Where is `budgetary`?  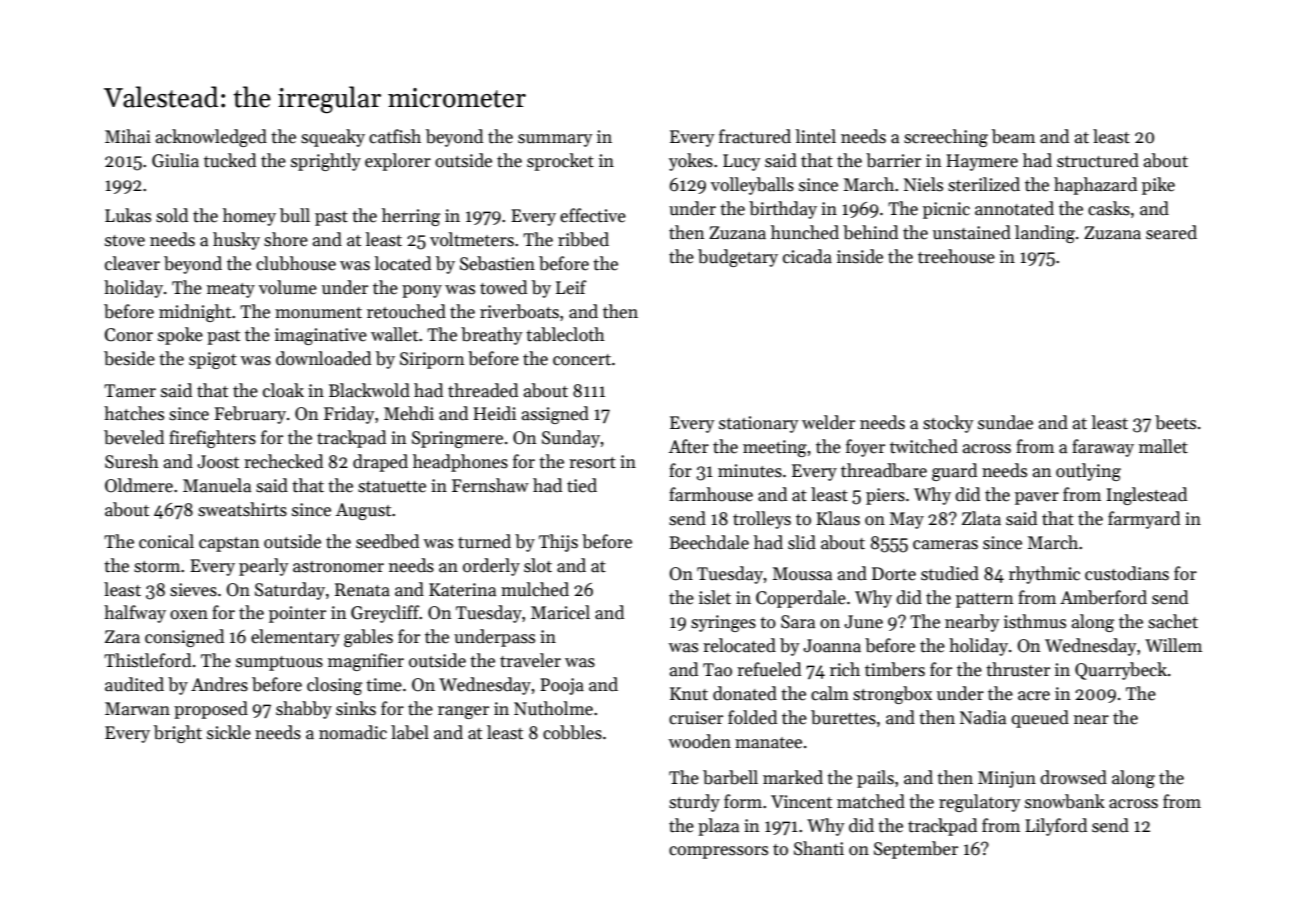 budgetary is located at coordinates (738, 258).
